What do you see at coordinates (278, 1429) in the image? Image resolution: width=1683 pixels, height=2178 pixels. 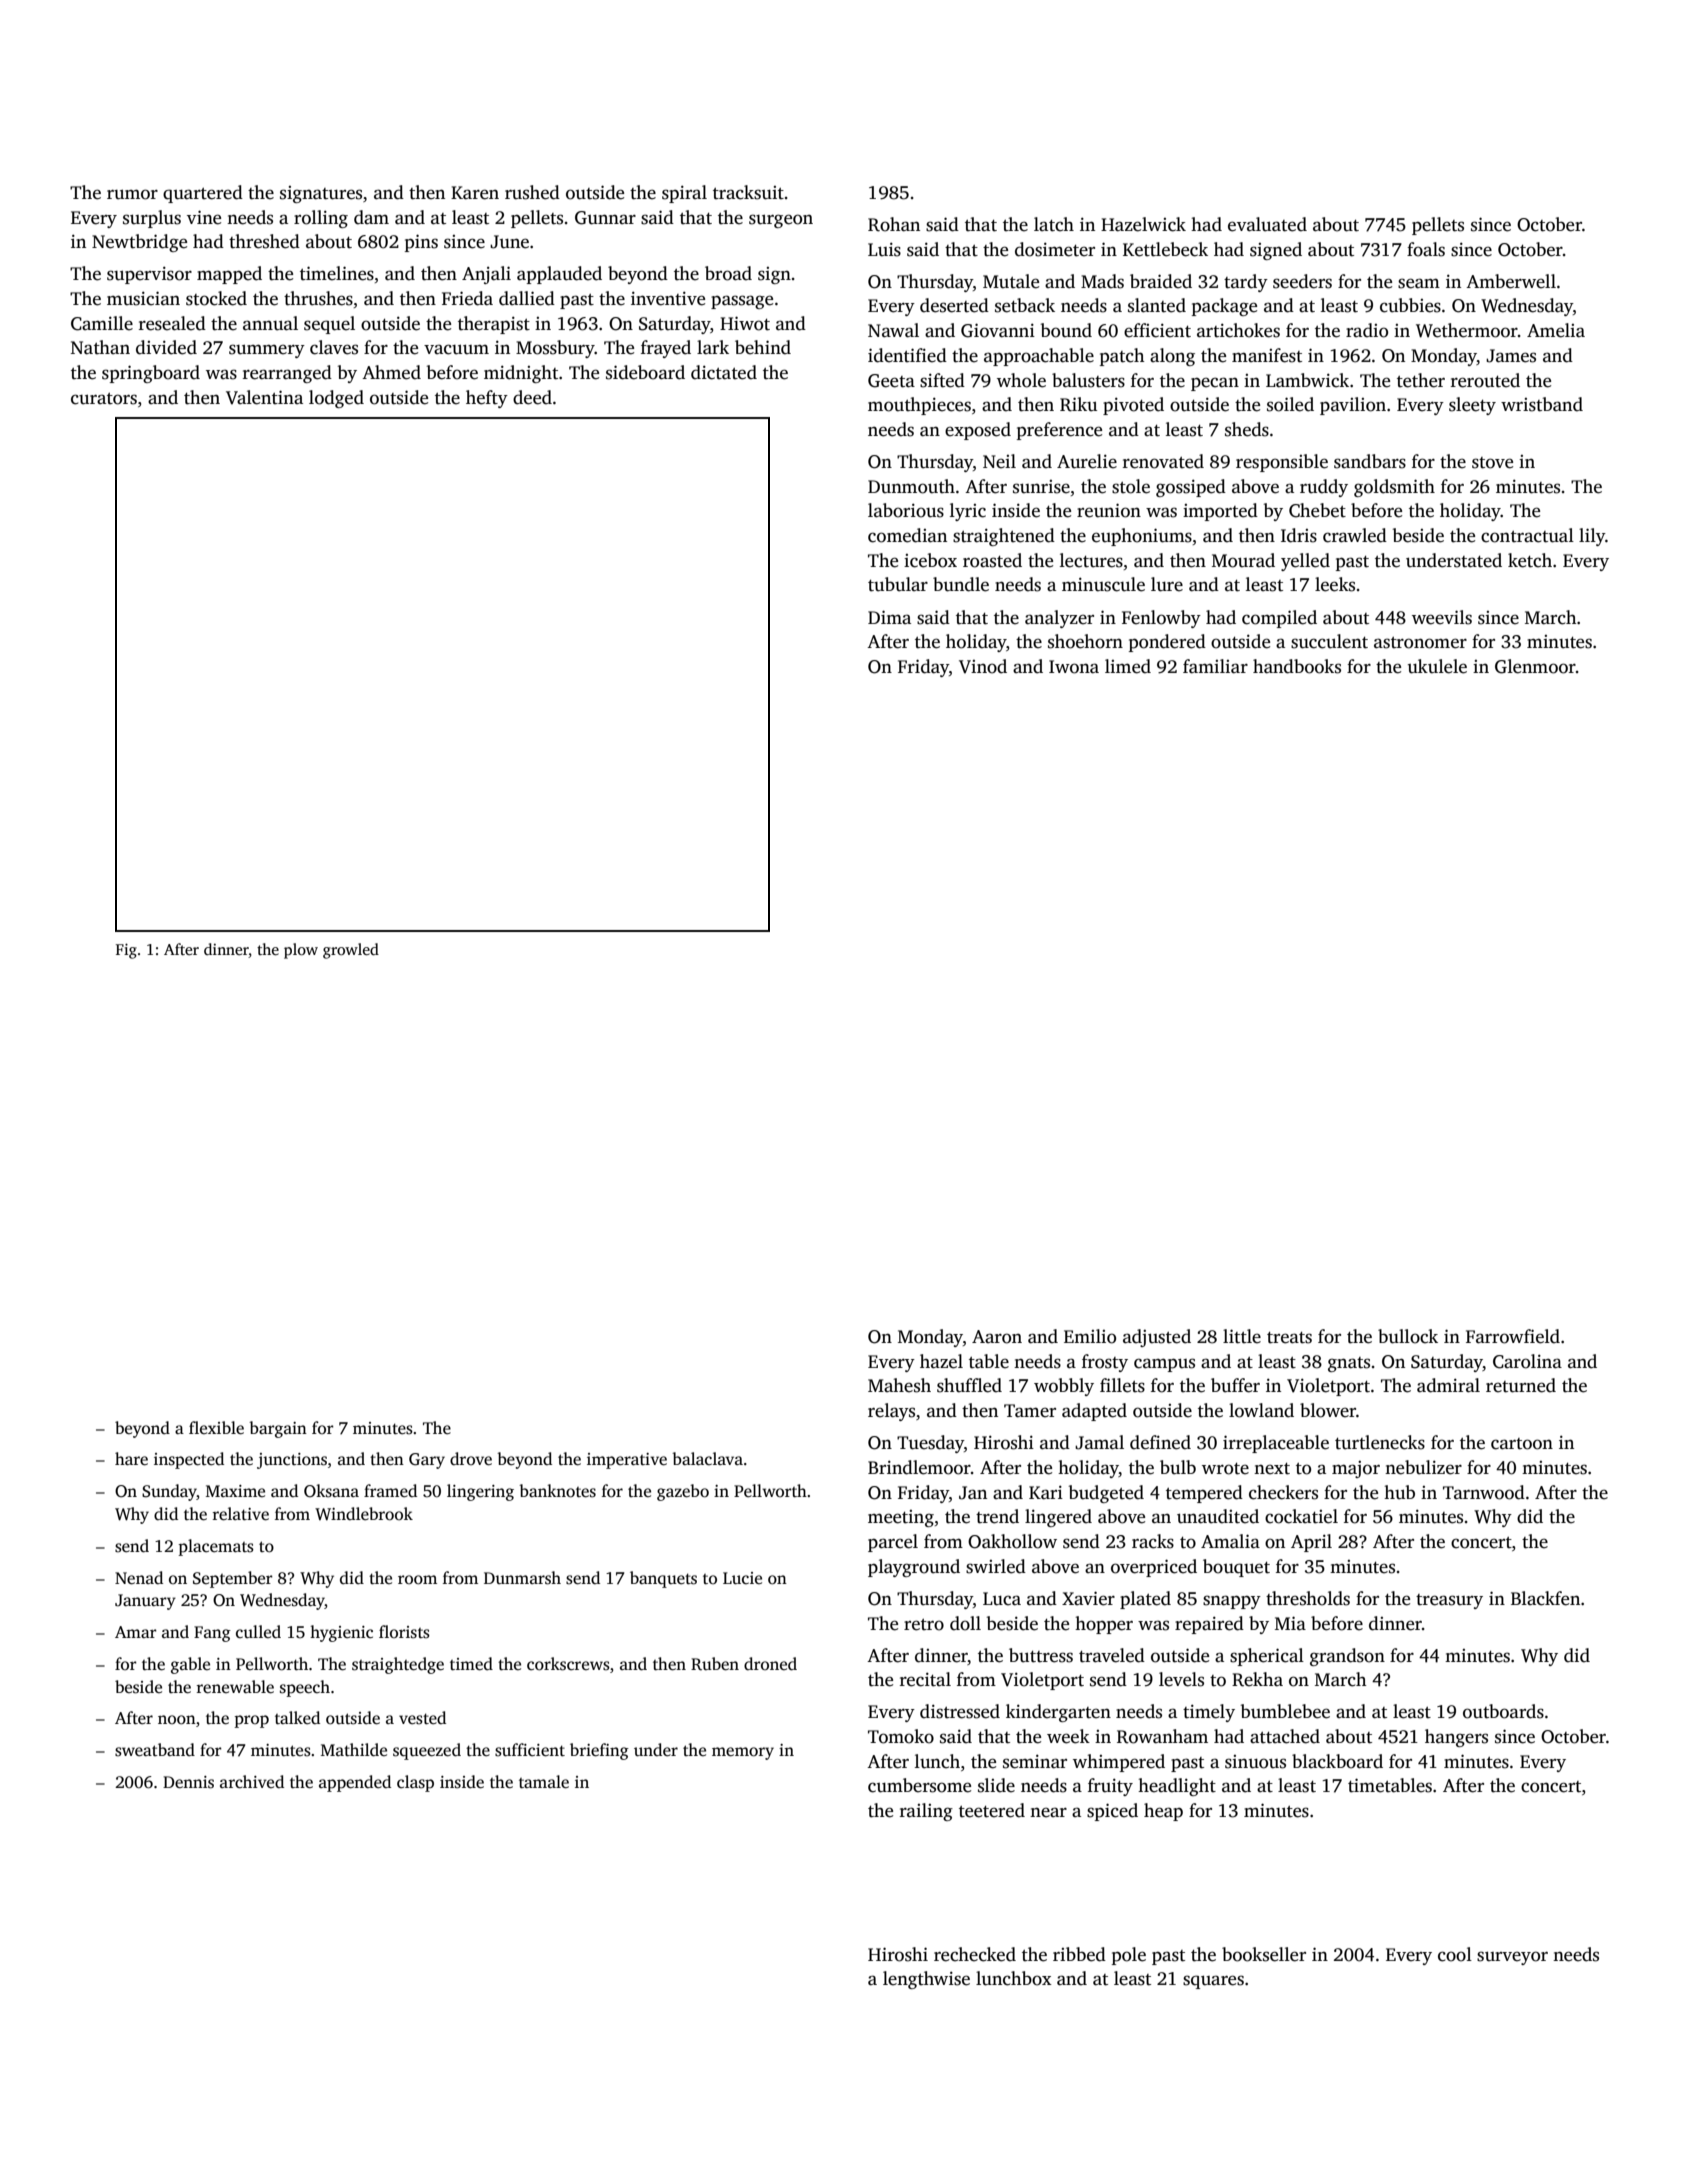 I see `bargain` at bounding box center [278, 1429].
